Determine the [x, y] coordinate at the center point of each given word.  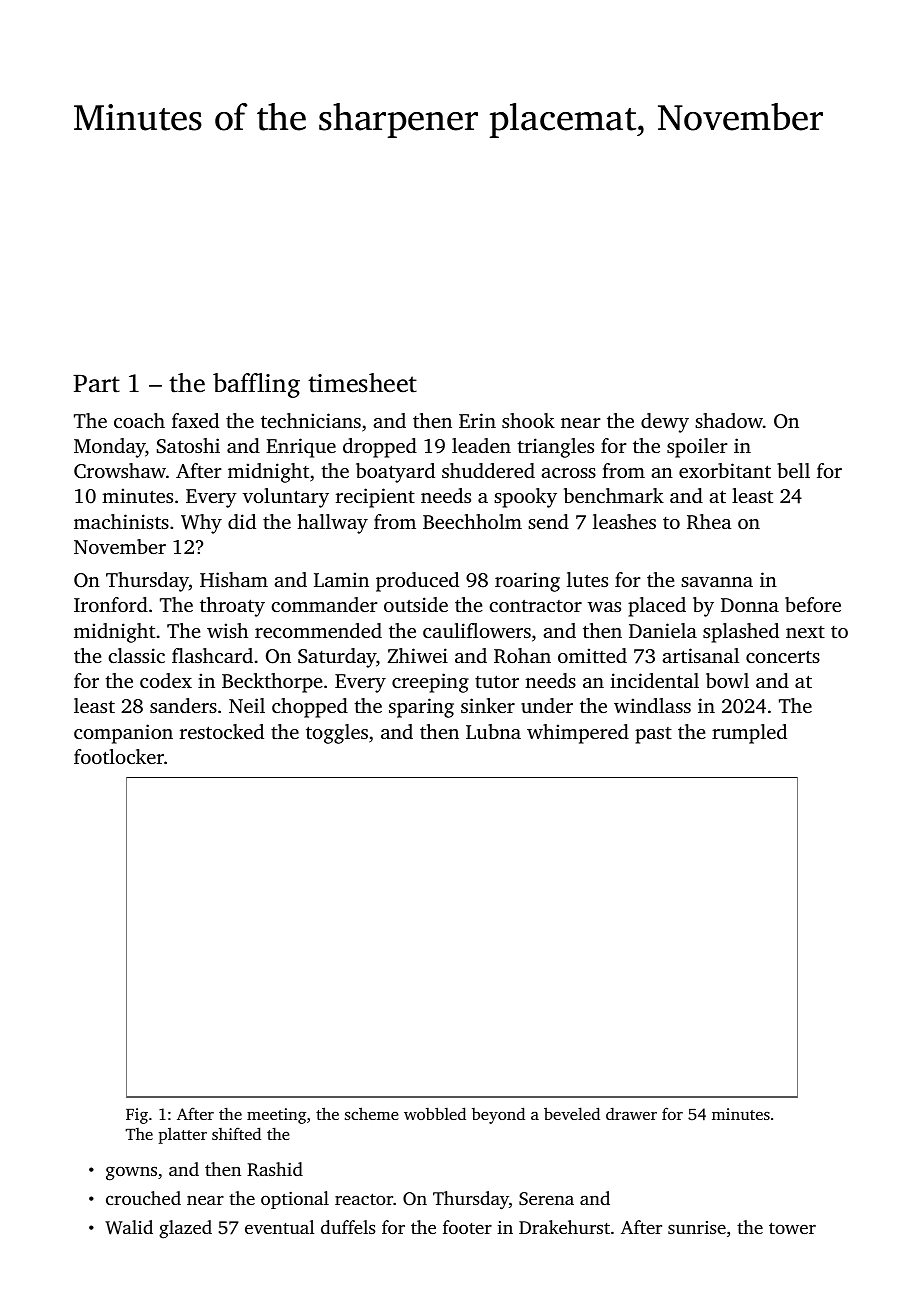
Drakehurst [564, 1227]
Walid [129, 1227]
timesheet [362, 383]
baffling [256, 385]
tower [792, 1228]
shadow [729, 420]
